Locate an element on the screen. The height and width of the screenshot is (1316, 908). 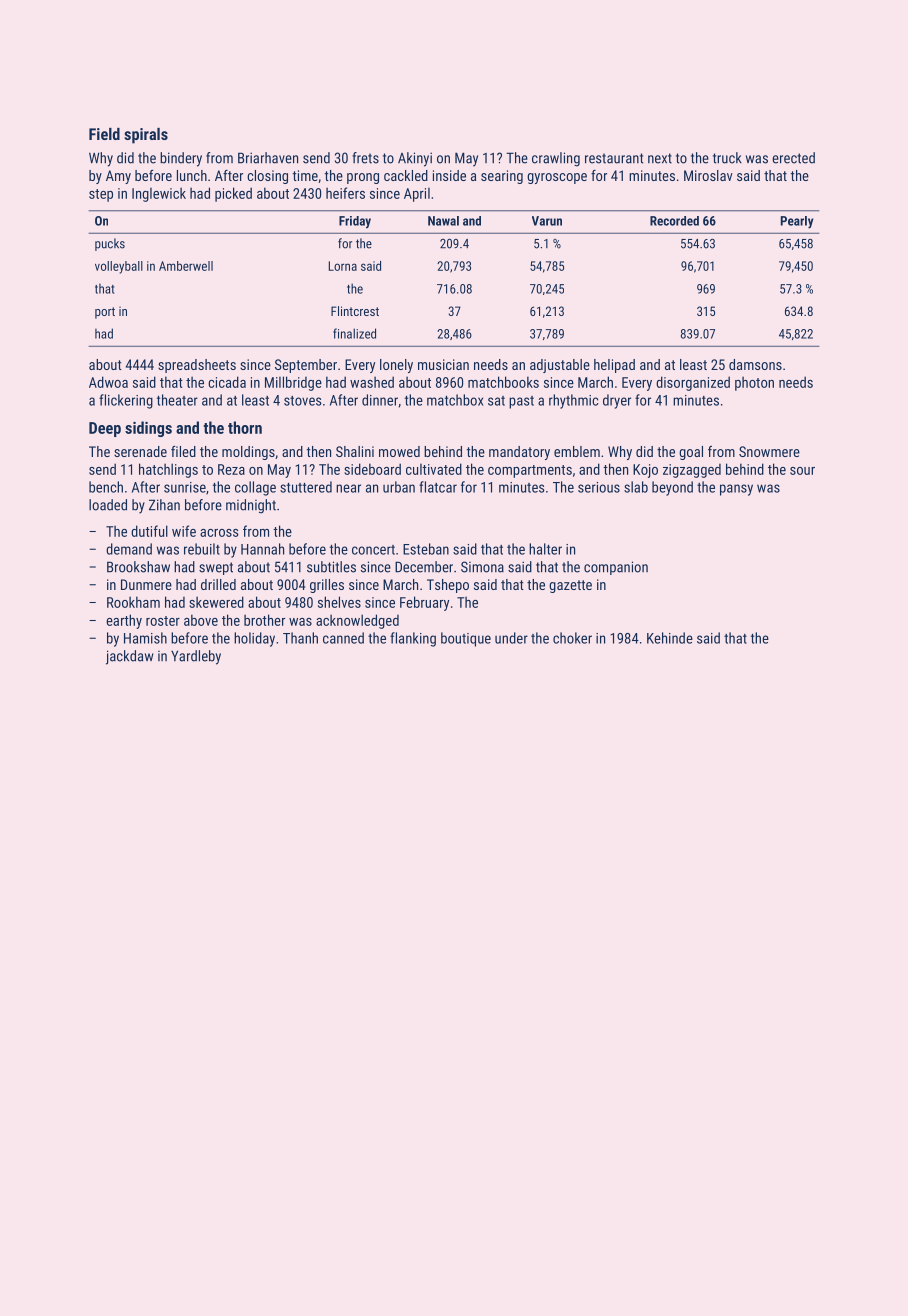
crawling is located at coordinates (556, 159).
